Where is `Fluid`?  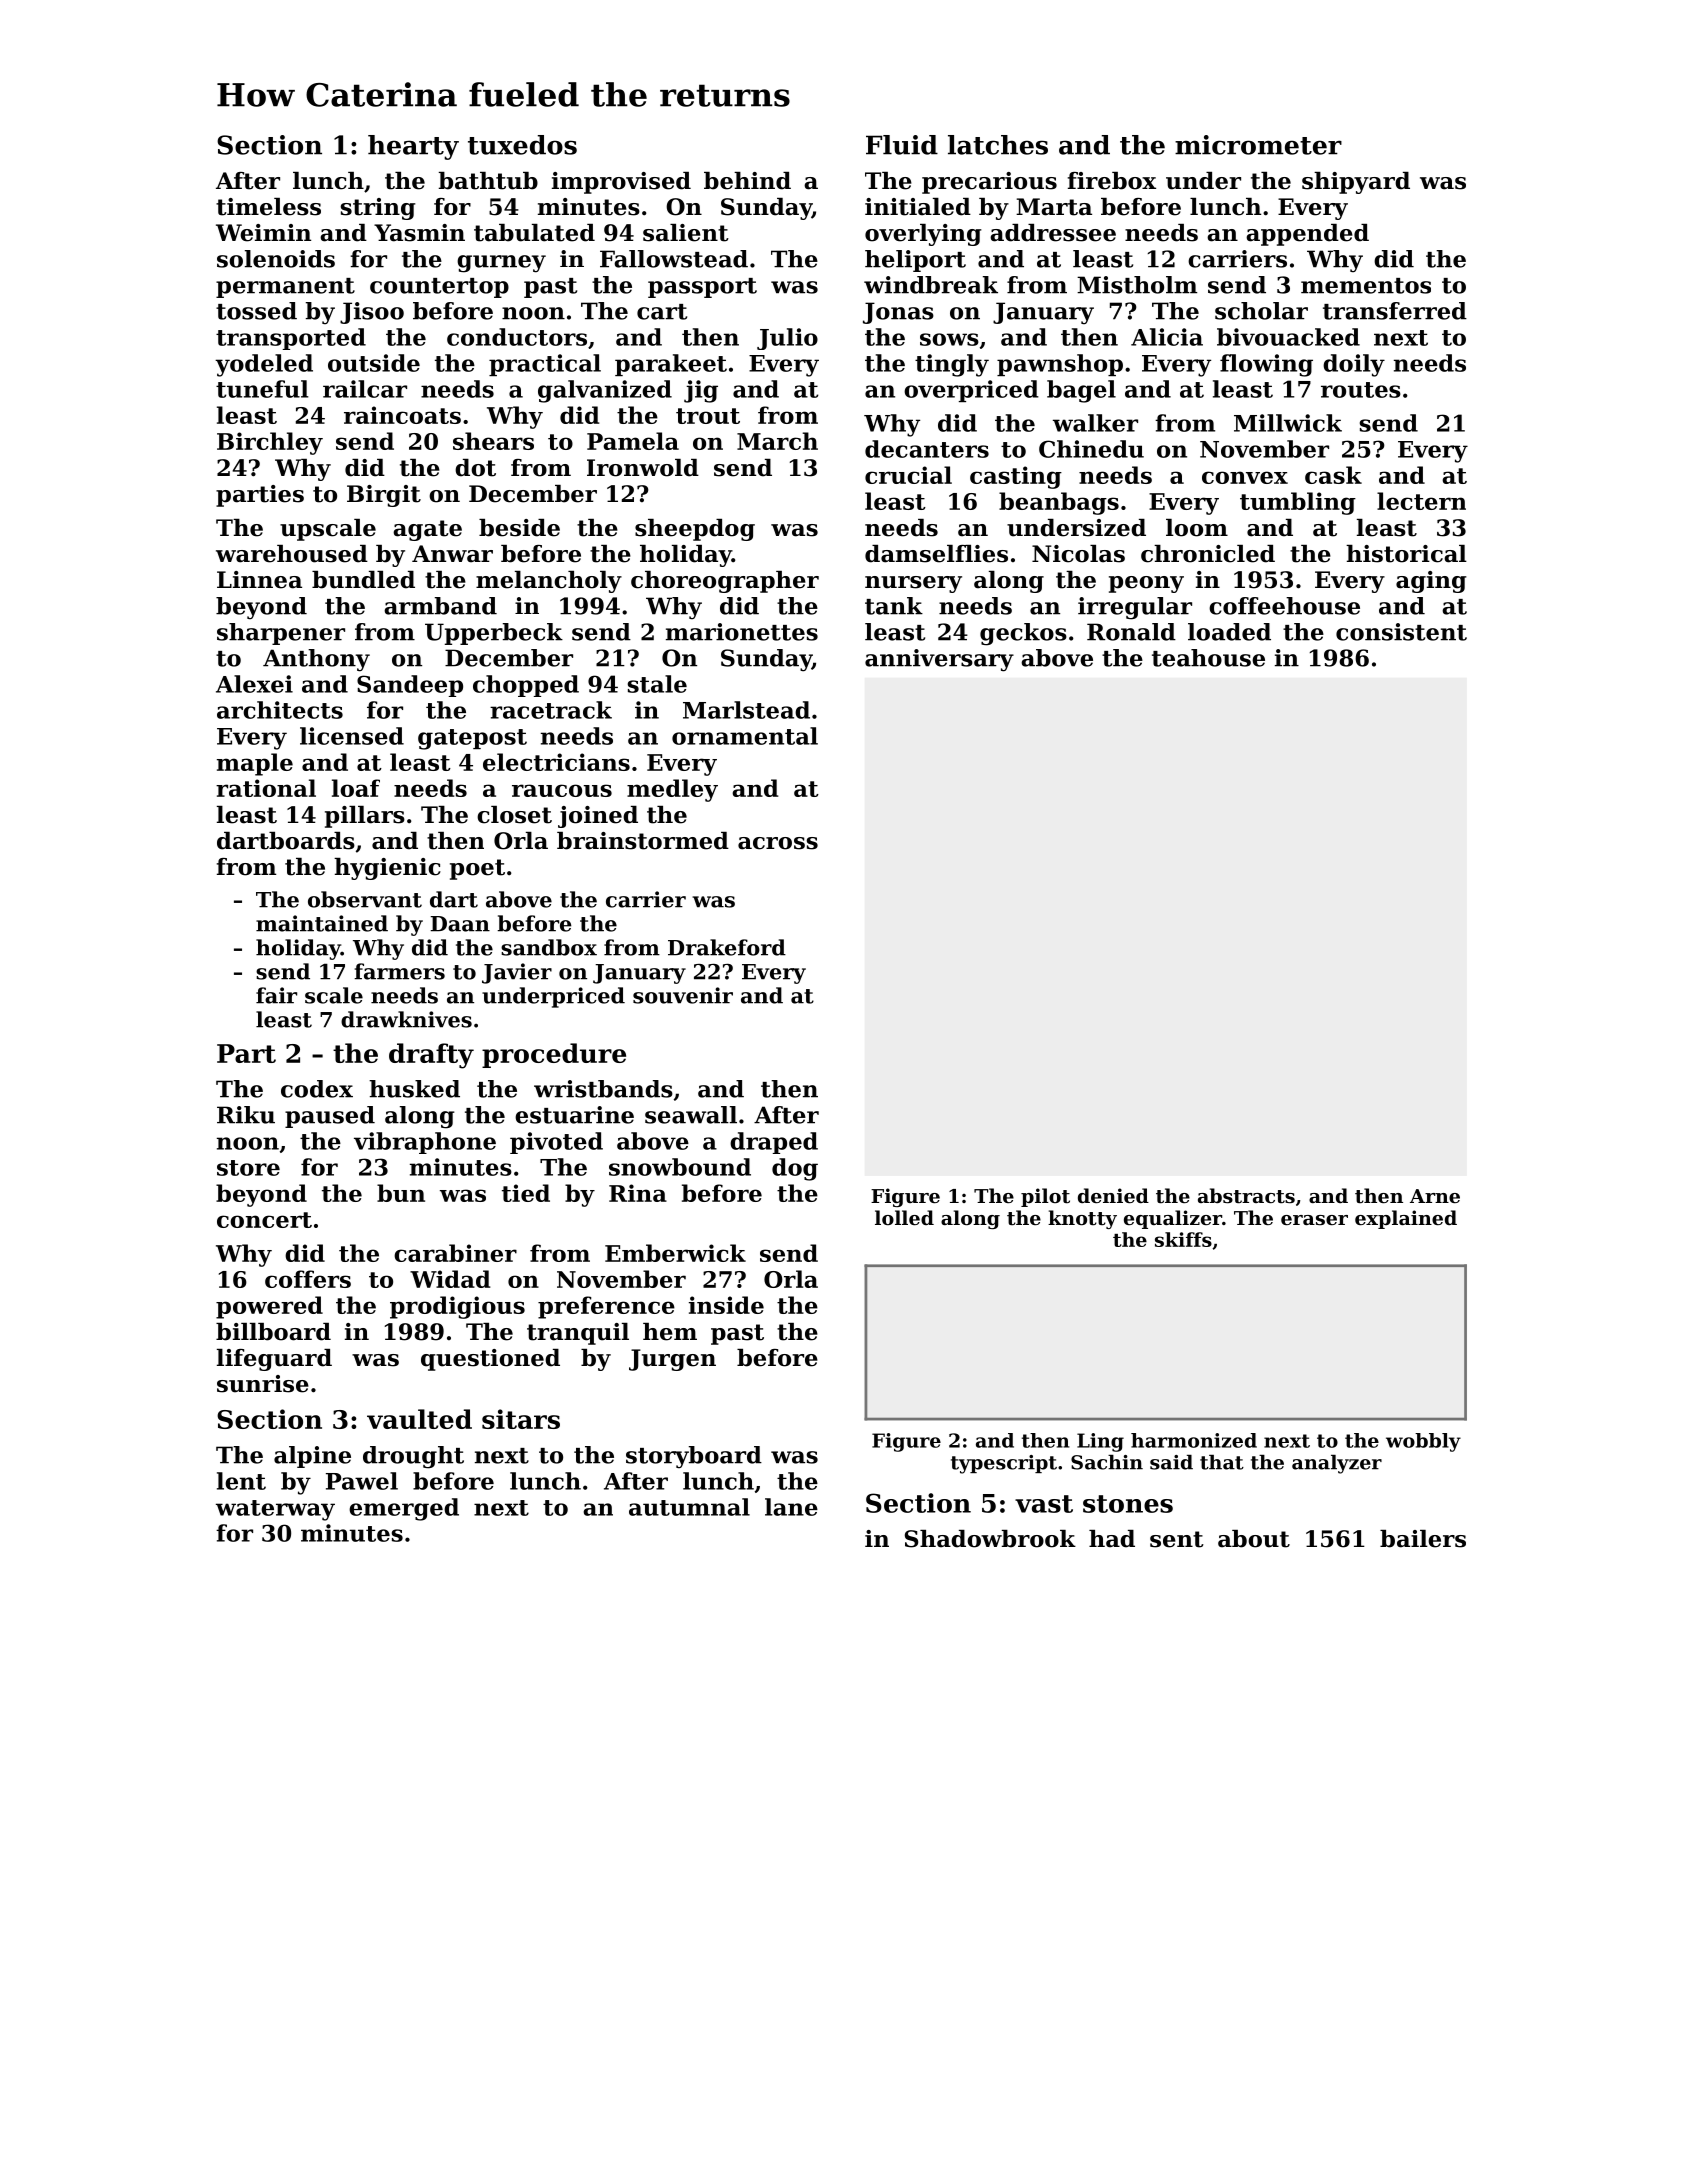
Fluid is located at coordinates (902, 145).
